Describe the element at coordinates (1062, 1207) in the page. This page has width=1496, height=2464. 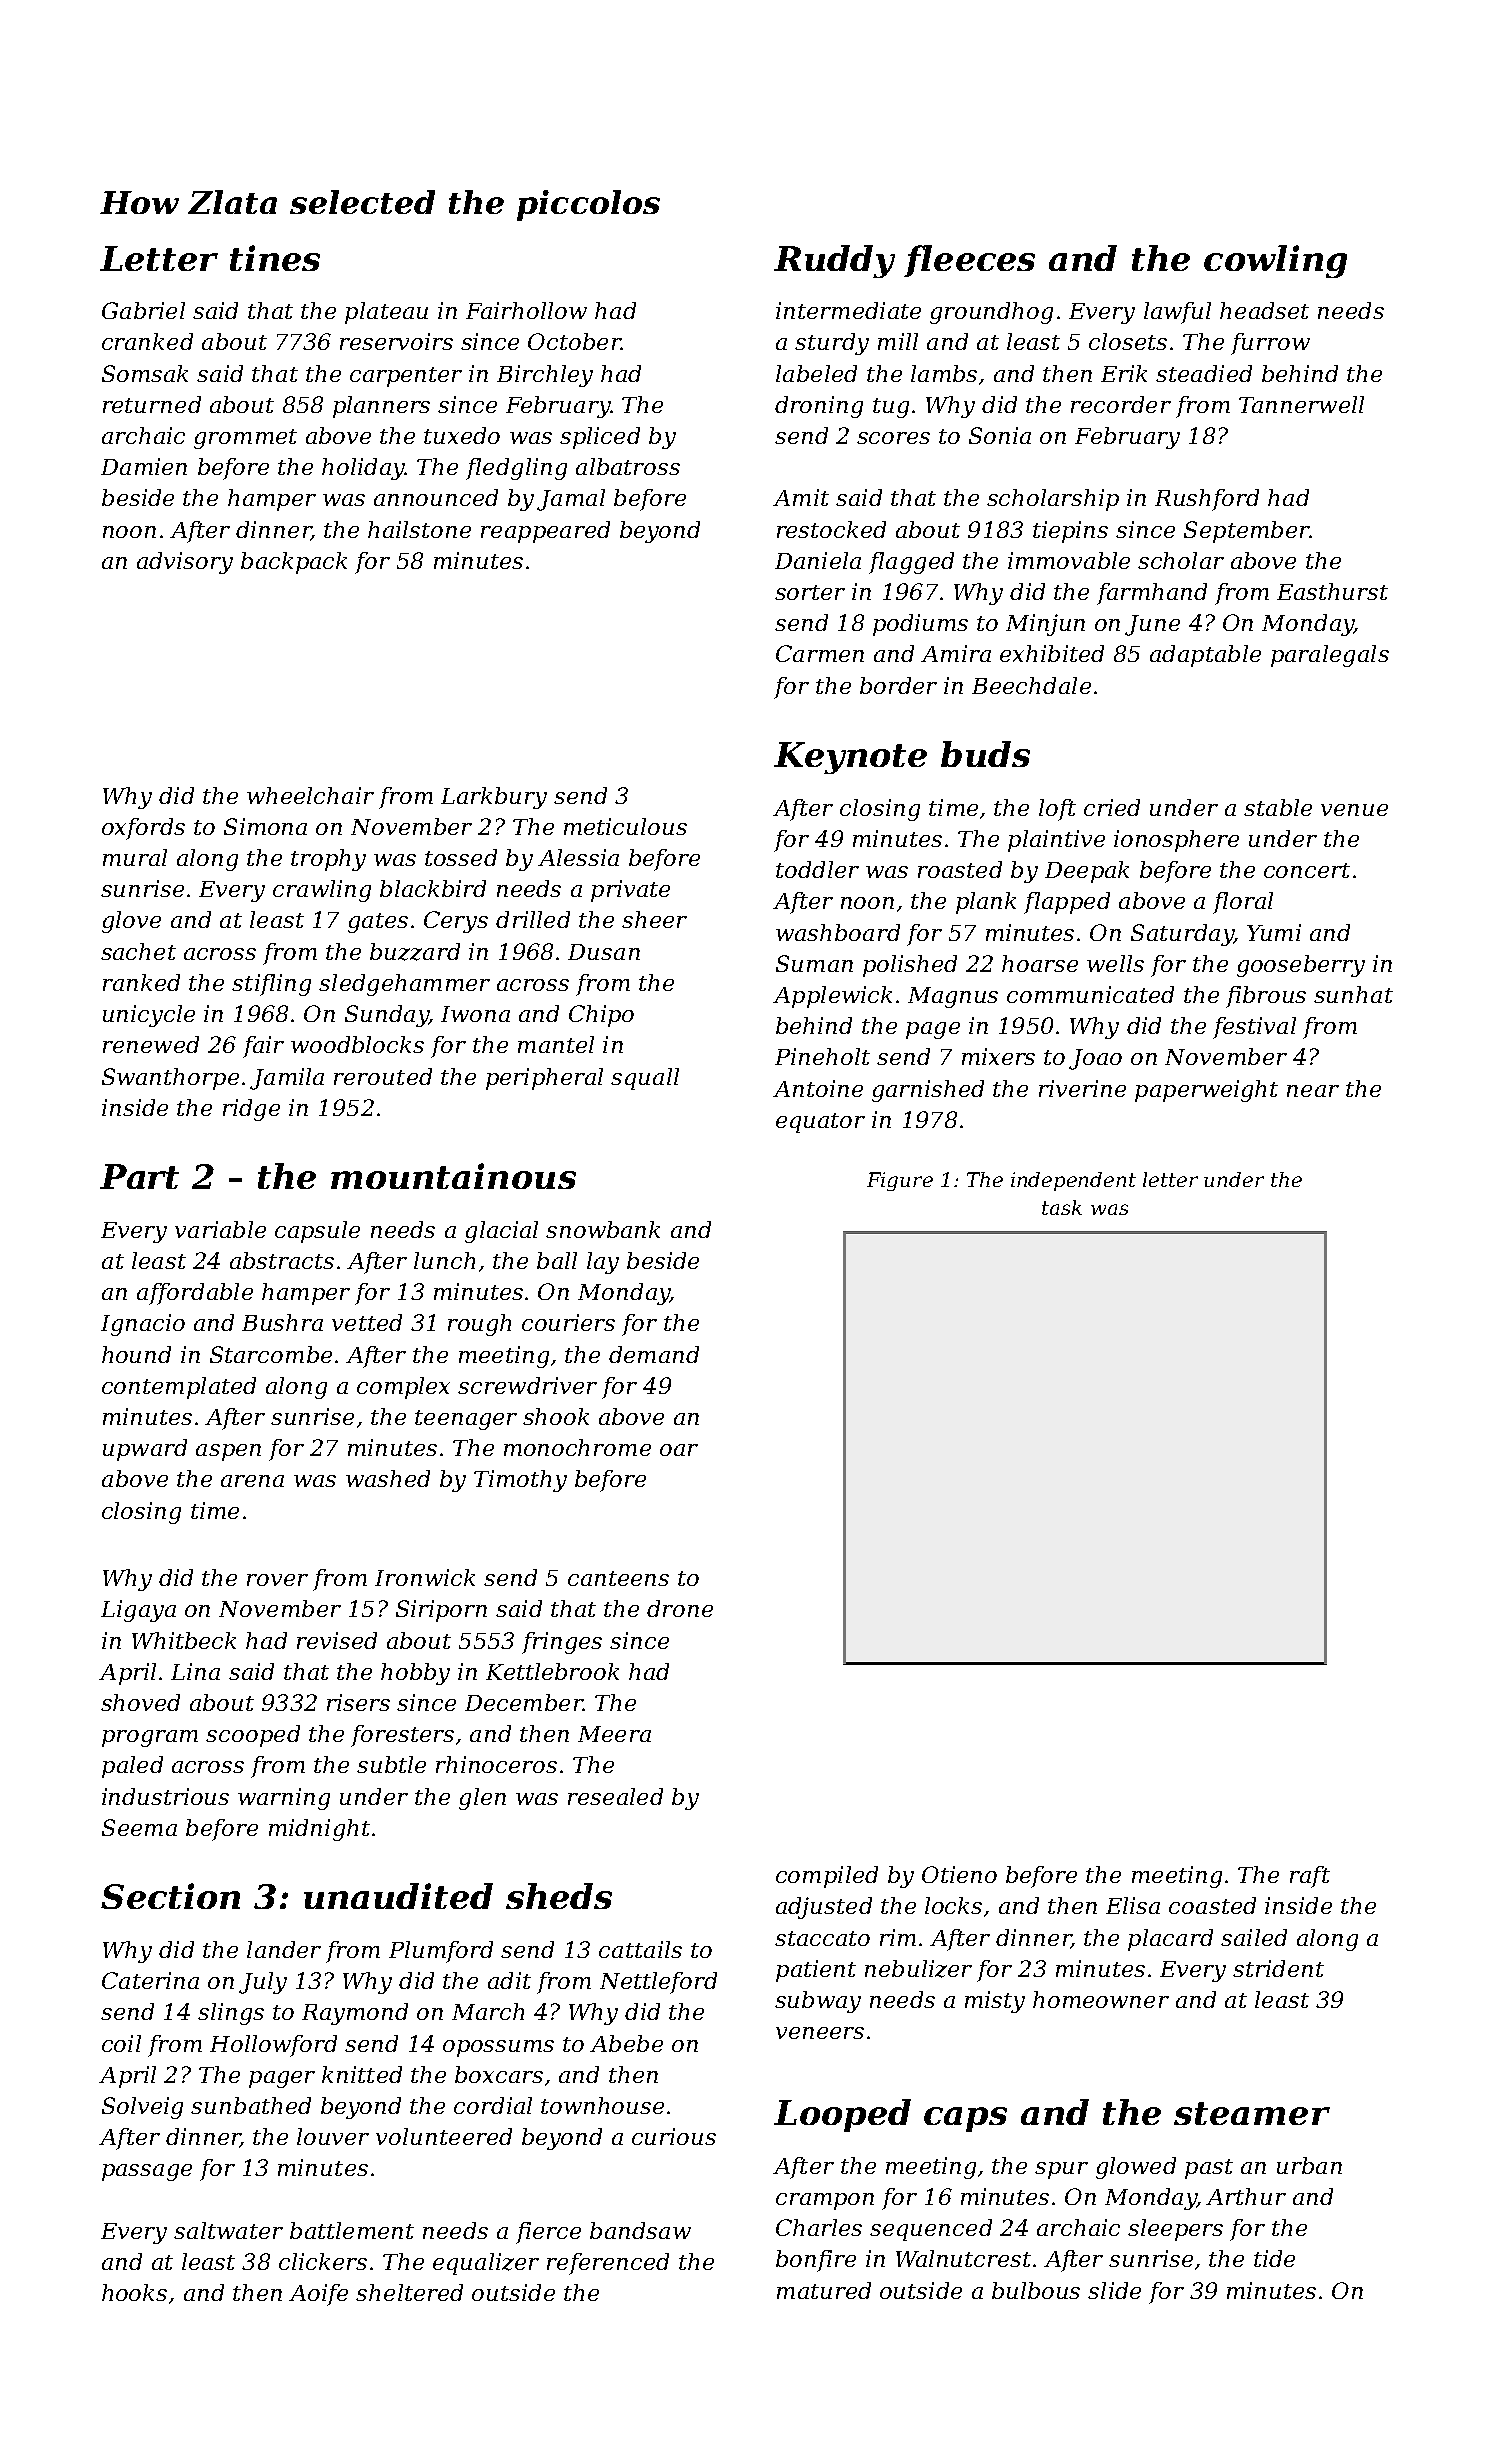
I see `task` at that location.
